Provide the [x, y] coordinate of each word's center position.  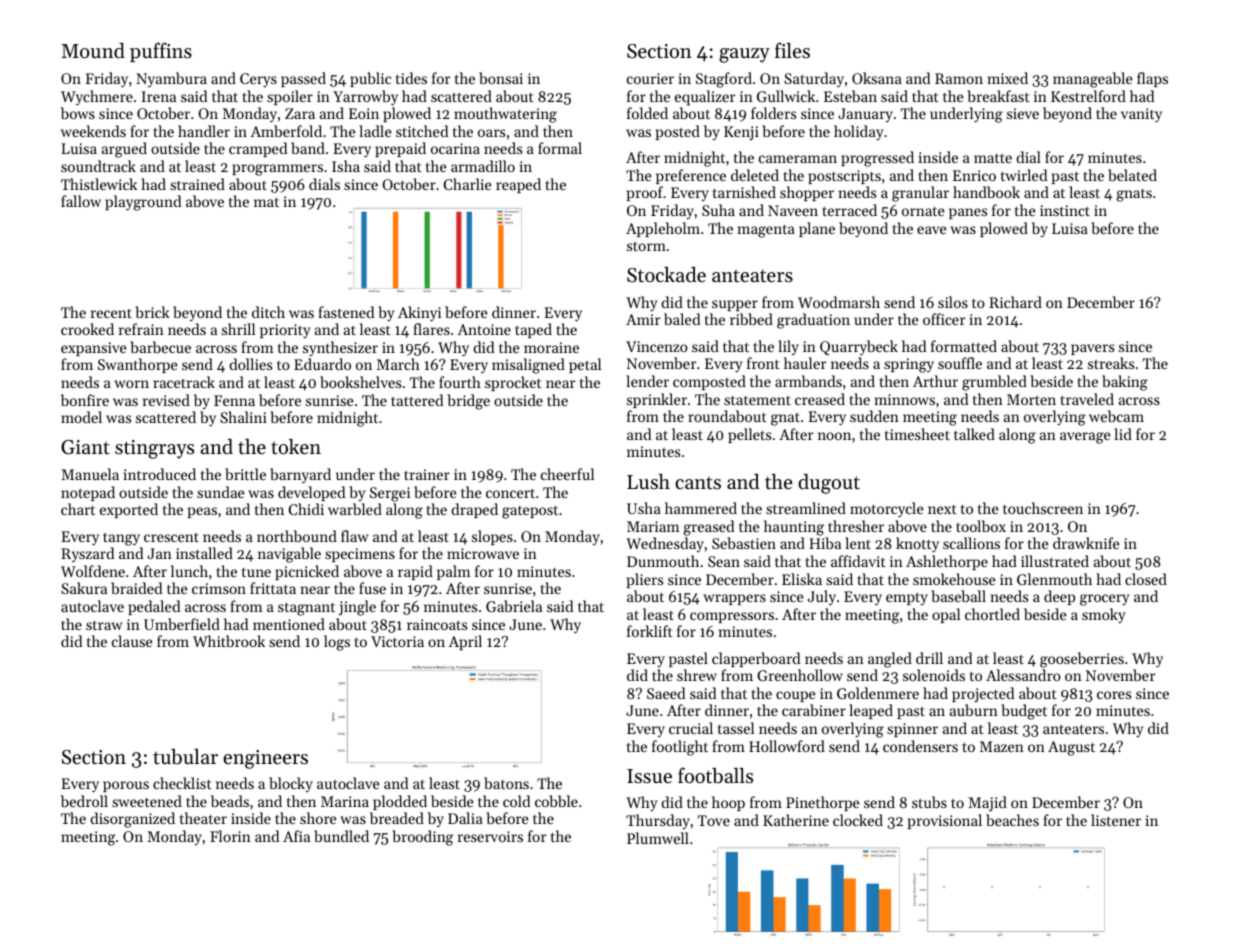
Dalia [465, 818]
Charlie [468, 184]
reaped [518, 185]
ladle [375, 131]
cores [1114, 695]
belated [1132, 175]
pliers [645, 580]
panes [968, 213]
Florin [230, 836]
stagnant [306, 609]
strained [197, 184]
